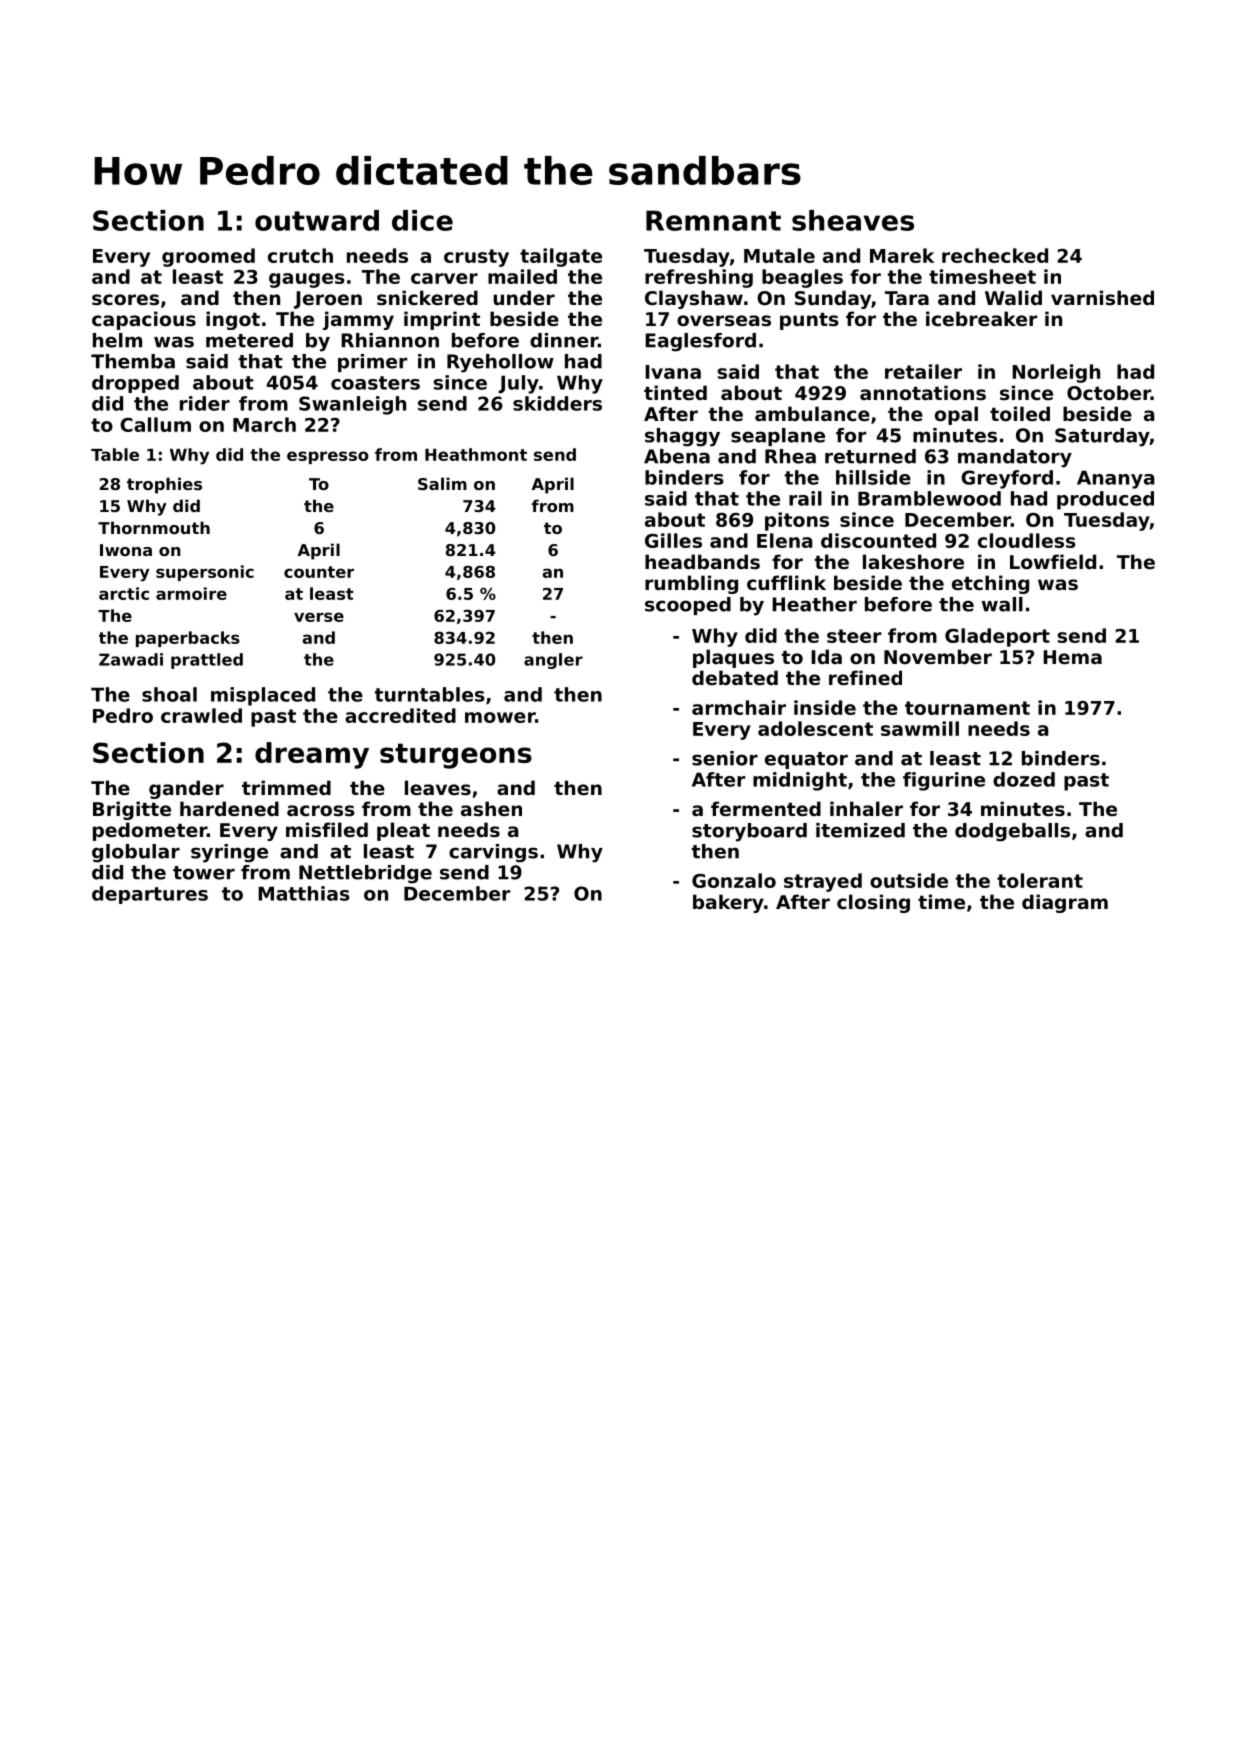  I want to click on closing, so click(873, 903).
